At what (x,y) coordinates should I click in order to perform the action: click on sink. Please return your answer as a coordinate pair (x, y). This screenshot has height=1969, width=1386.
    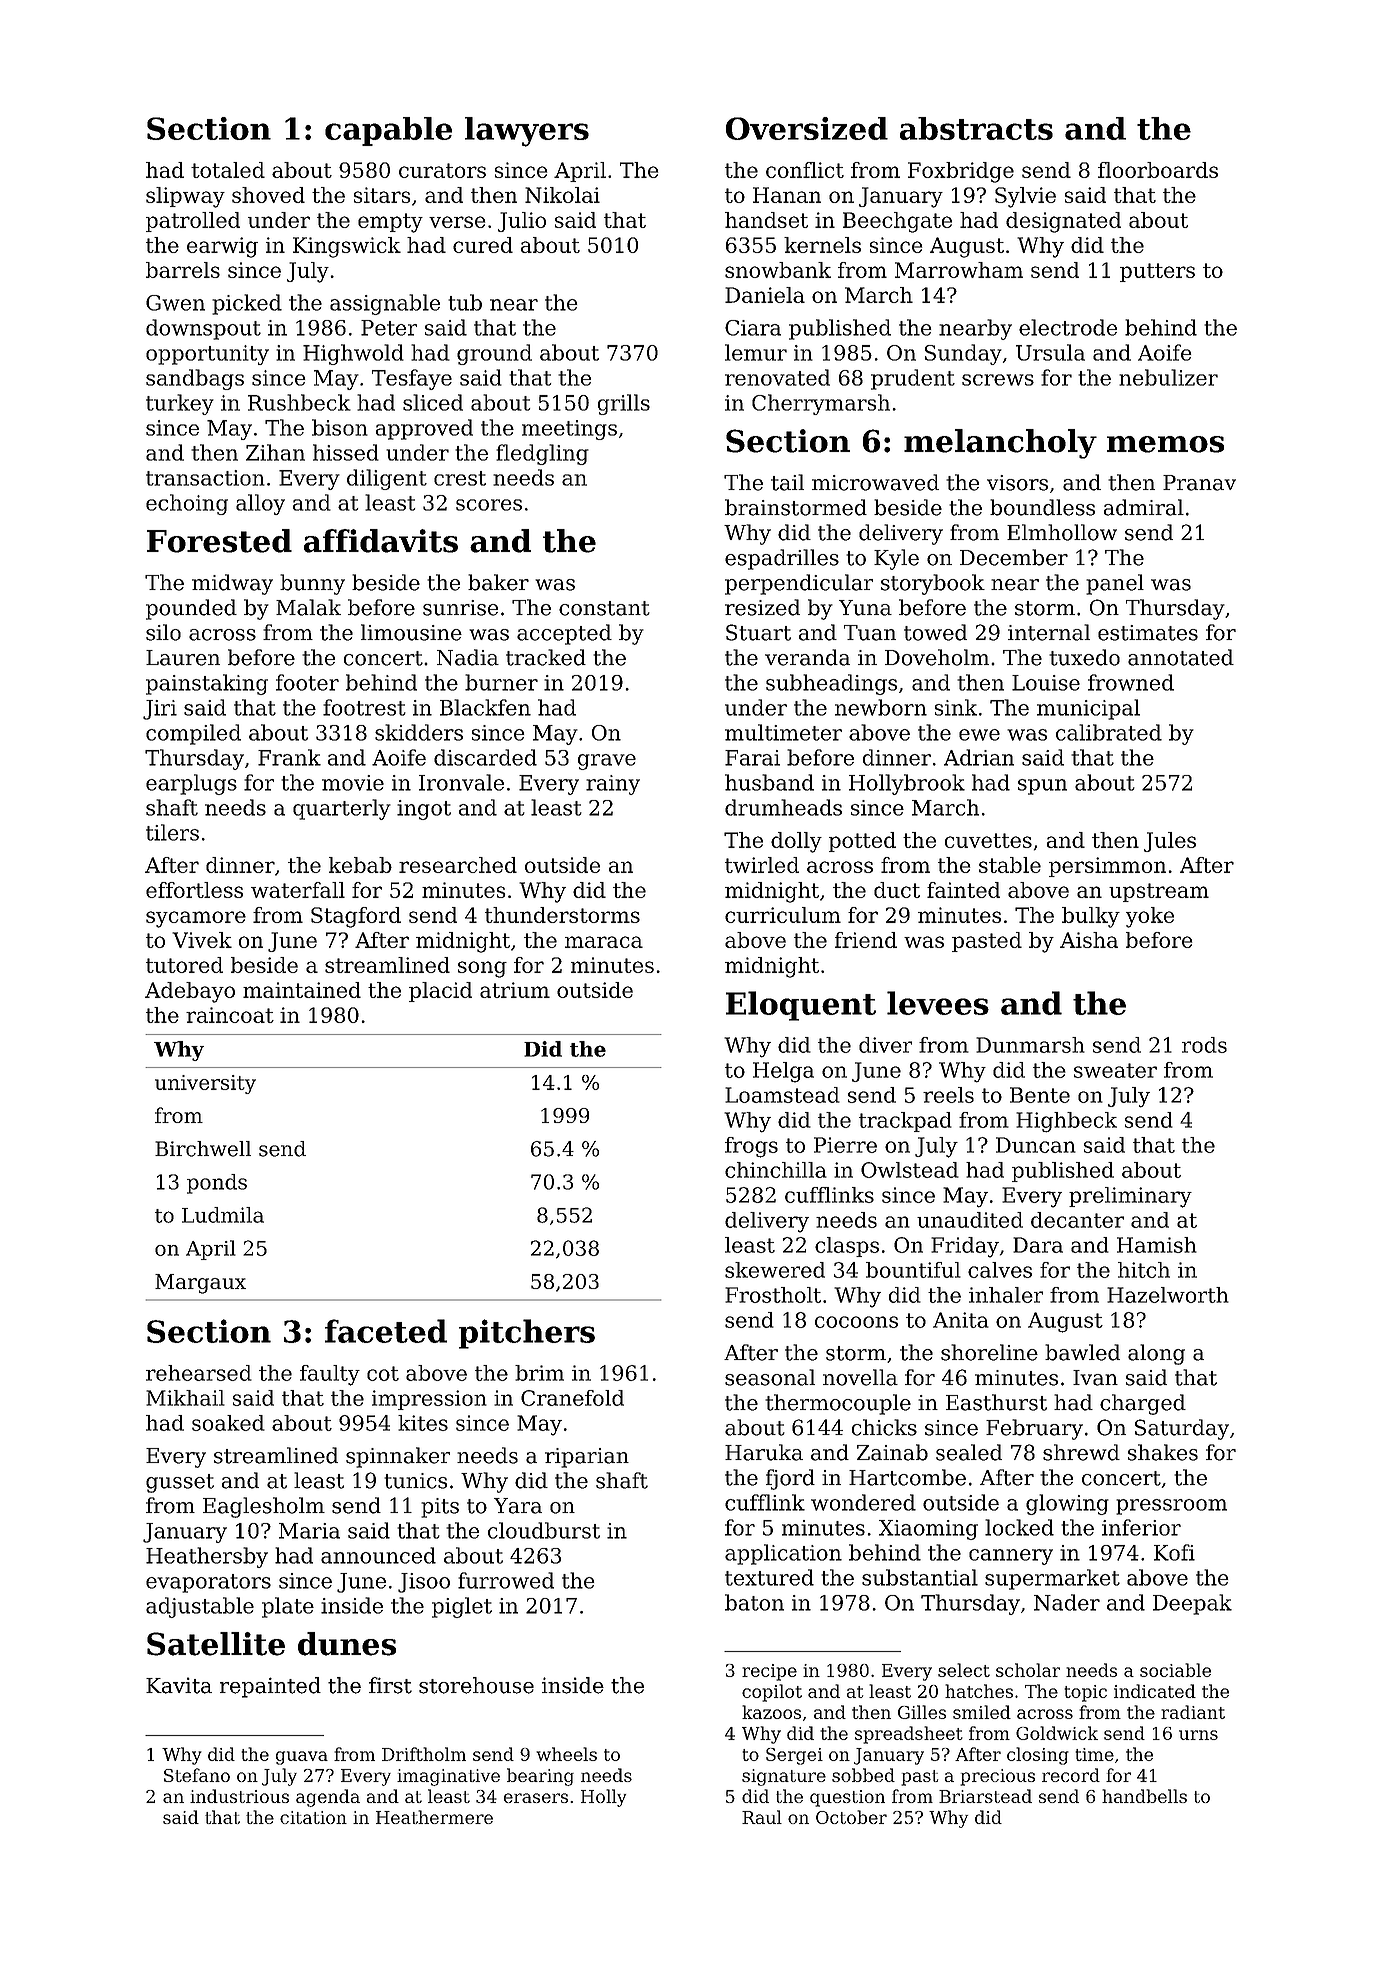
    Looking at the image, I should click on (956, 707).
